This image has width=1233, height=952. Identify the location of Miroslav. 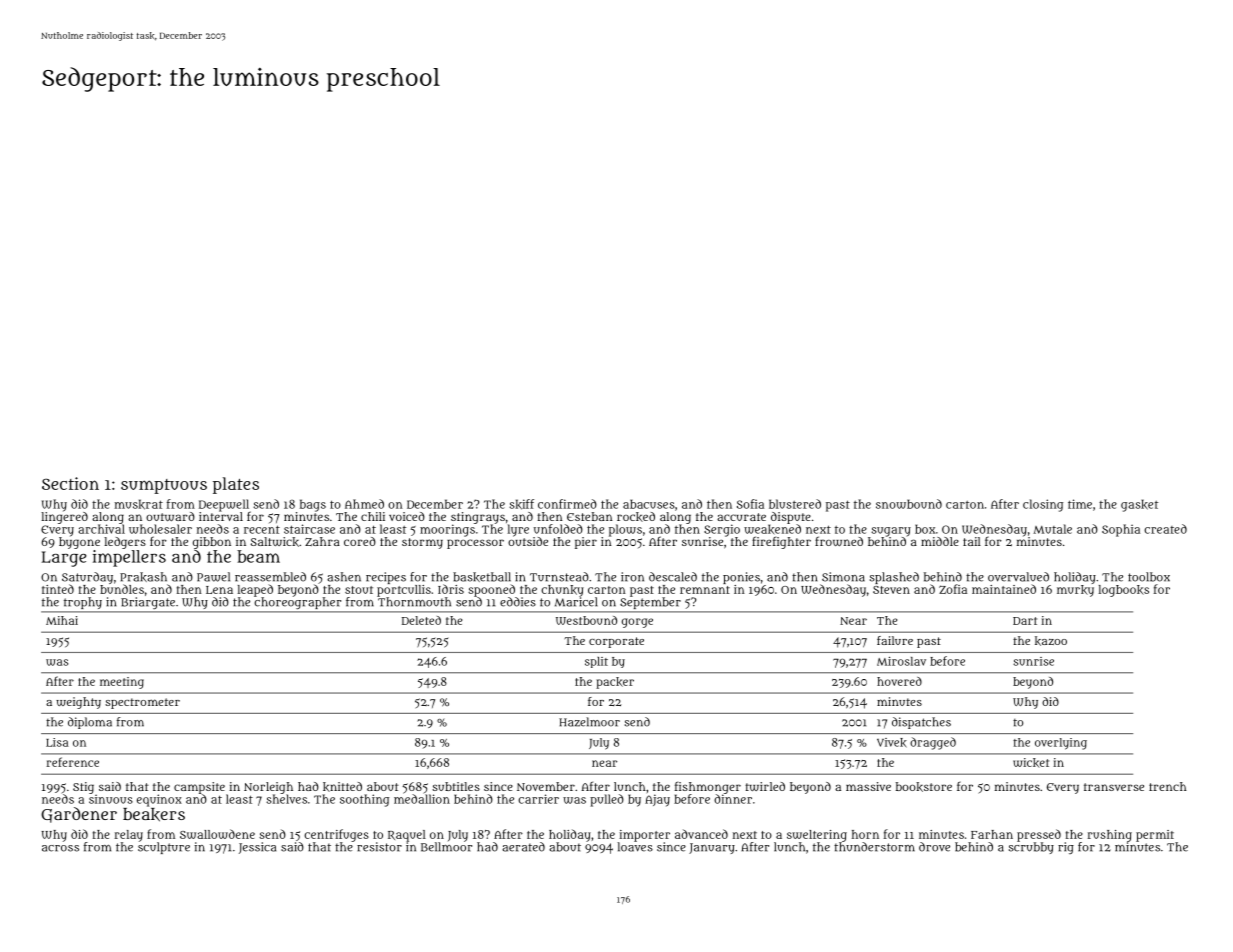
(901, 661).
